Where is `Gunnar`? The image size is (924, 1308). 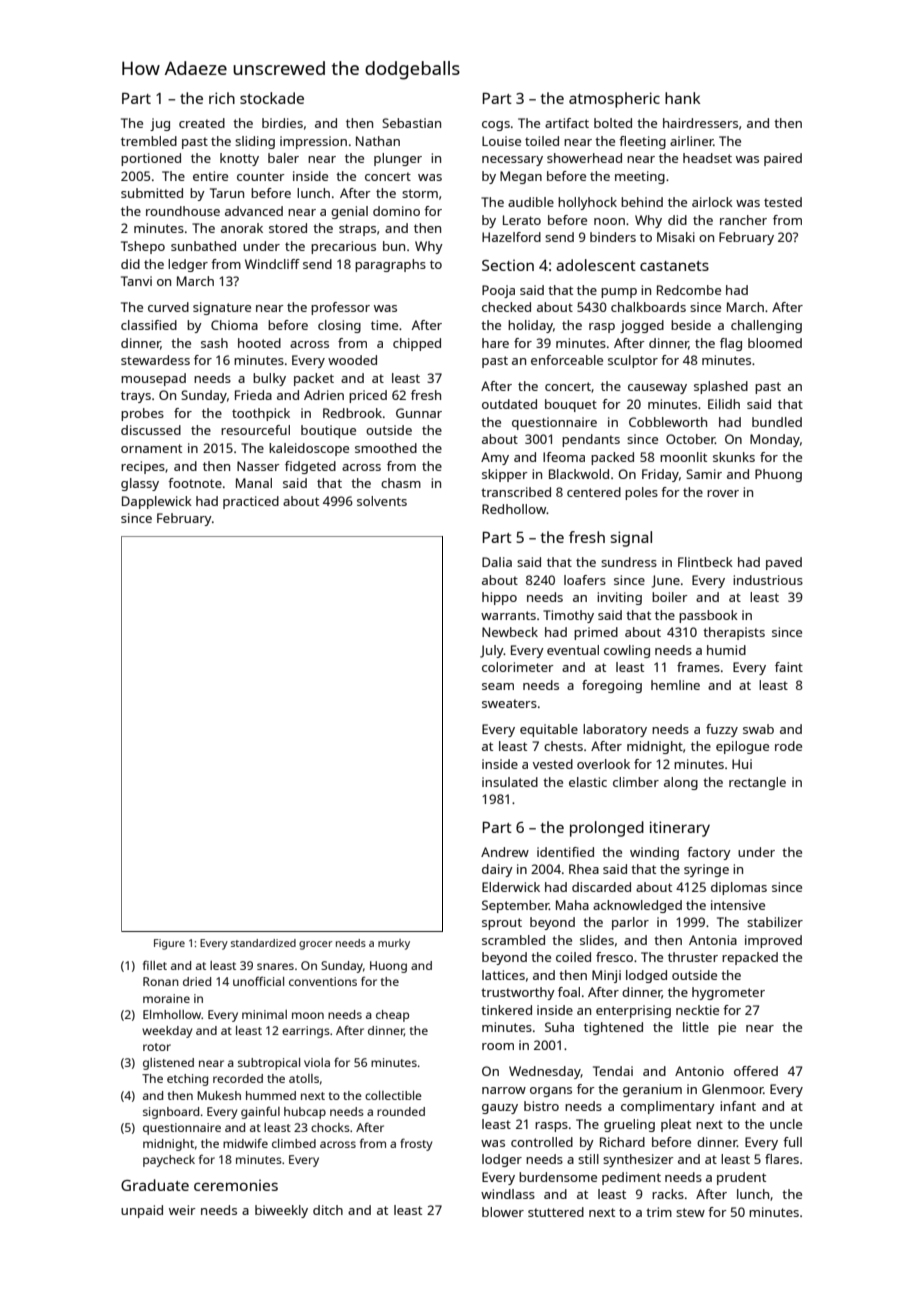 Gunnar is located at coordinates (419, 413).
